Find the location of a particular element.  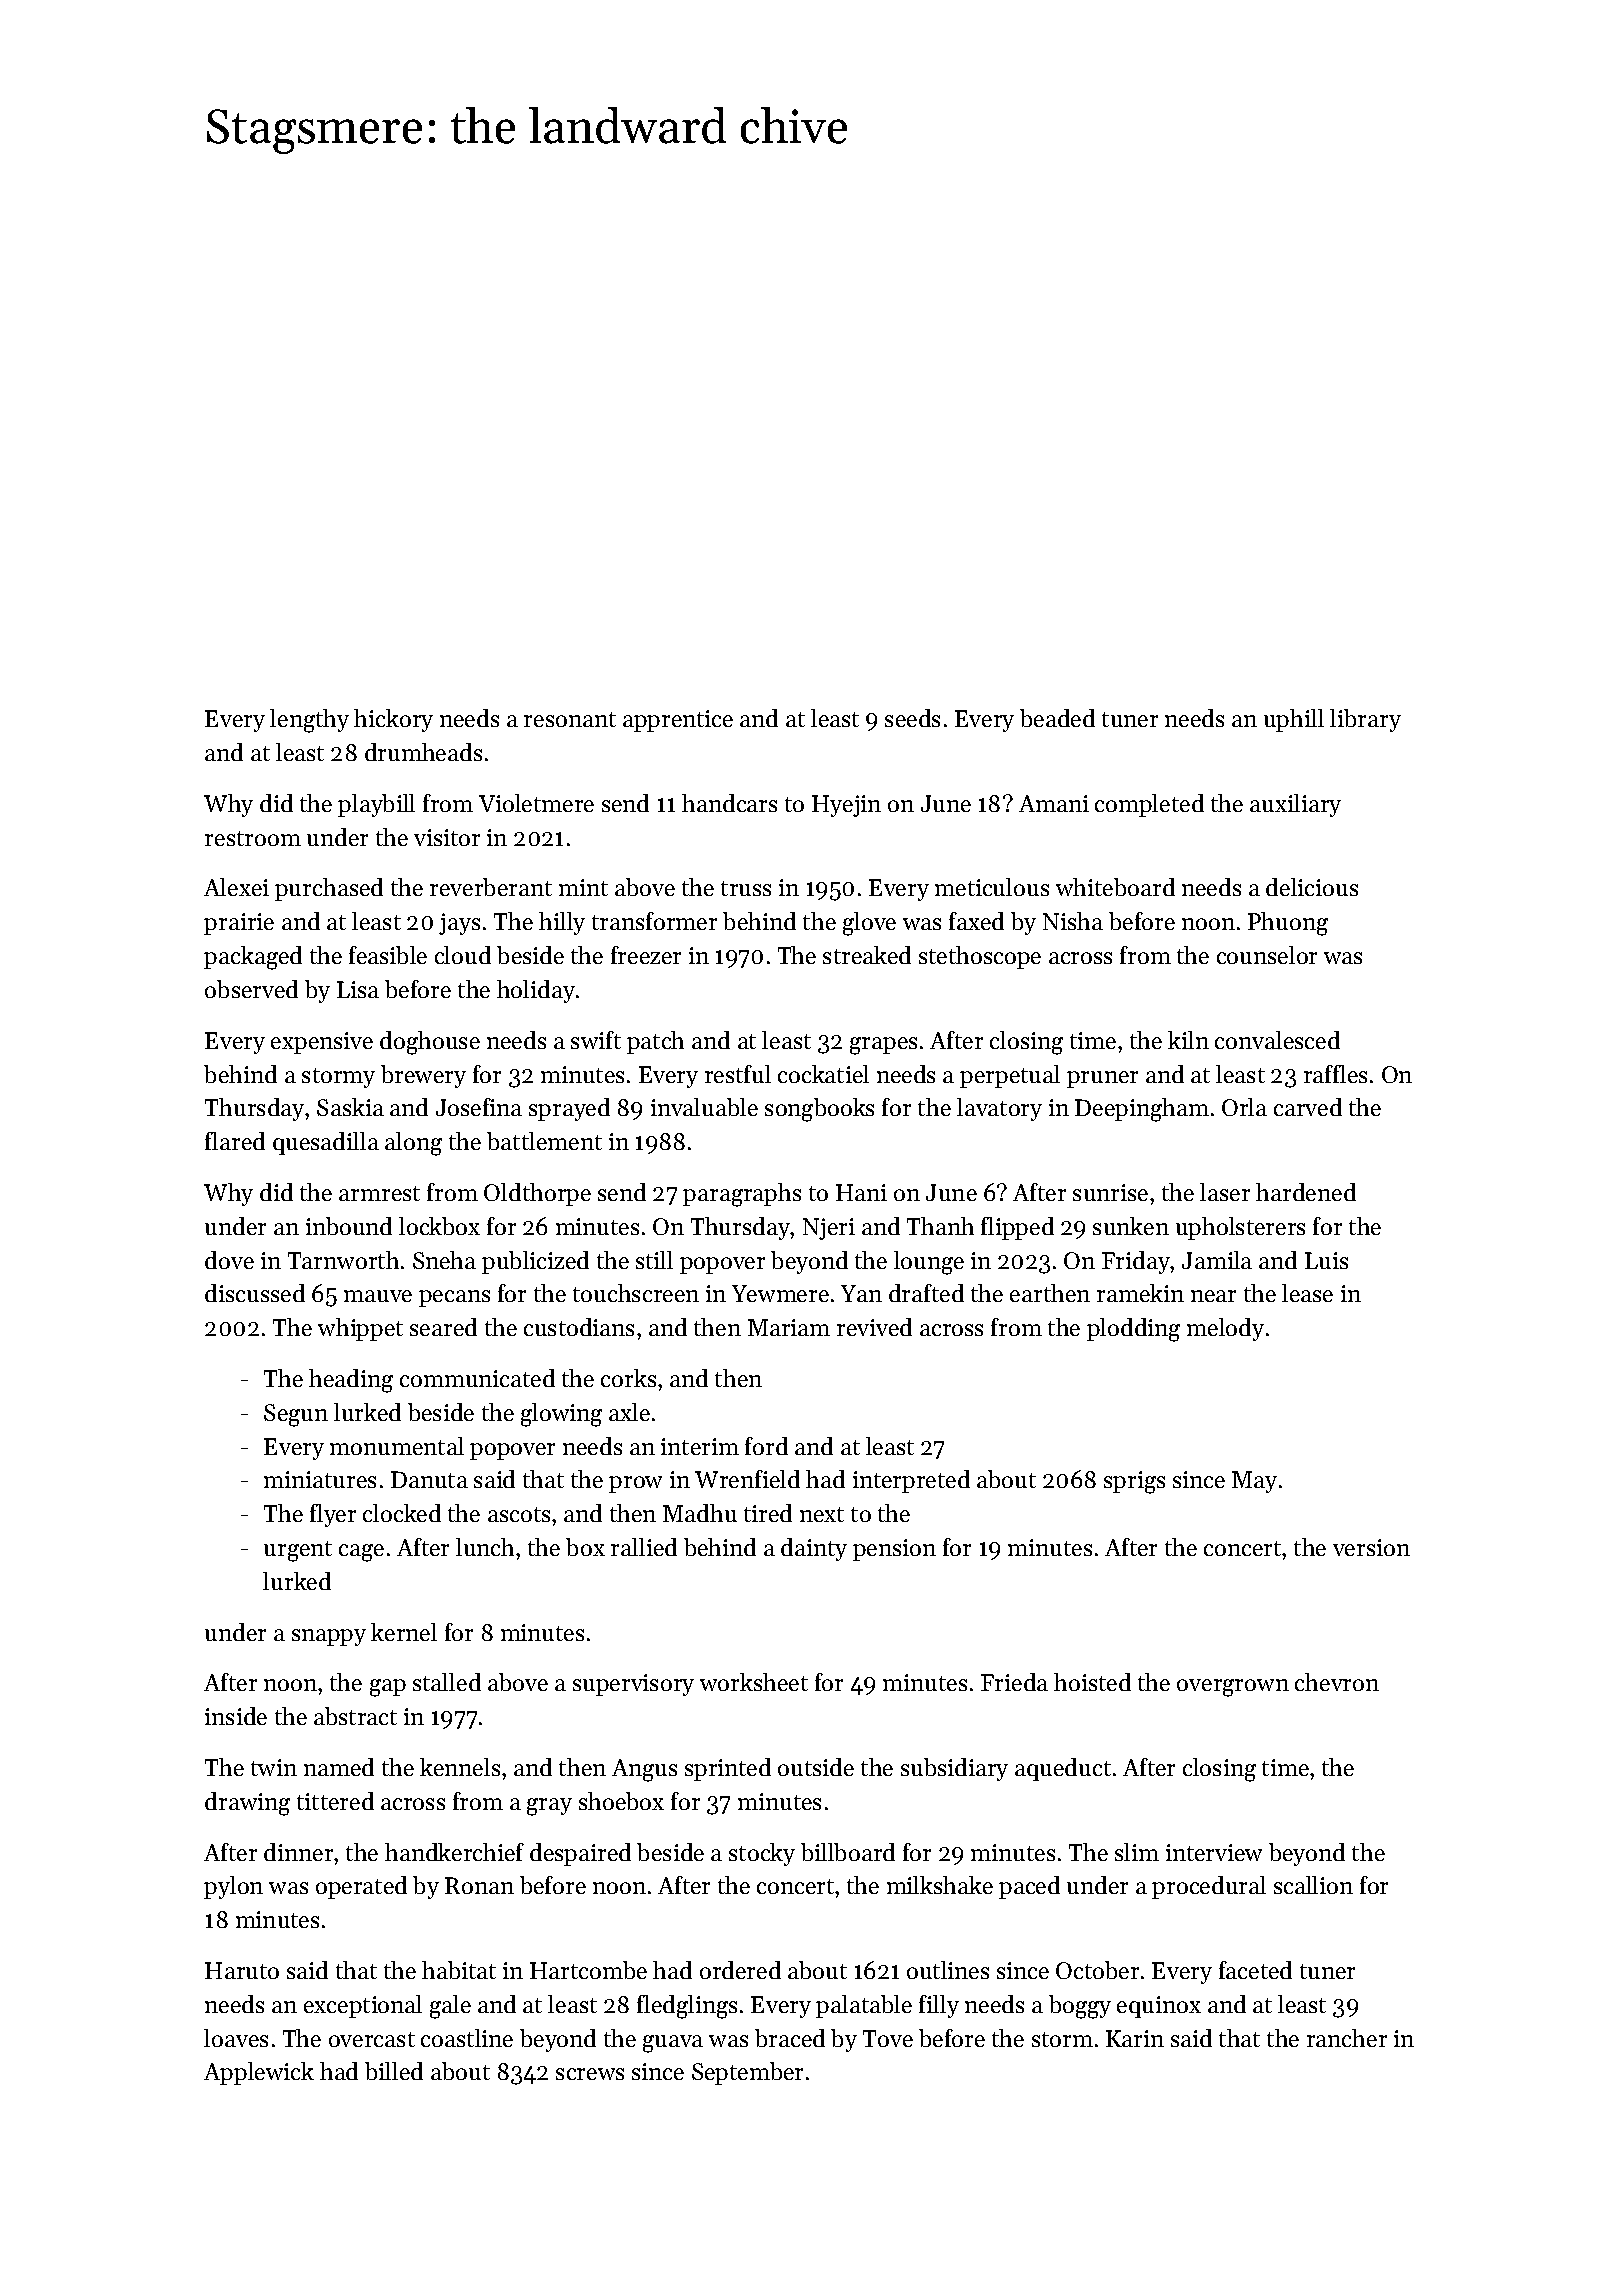

streaked is located at coordinates (867, 955).
